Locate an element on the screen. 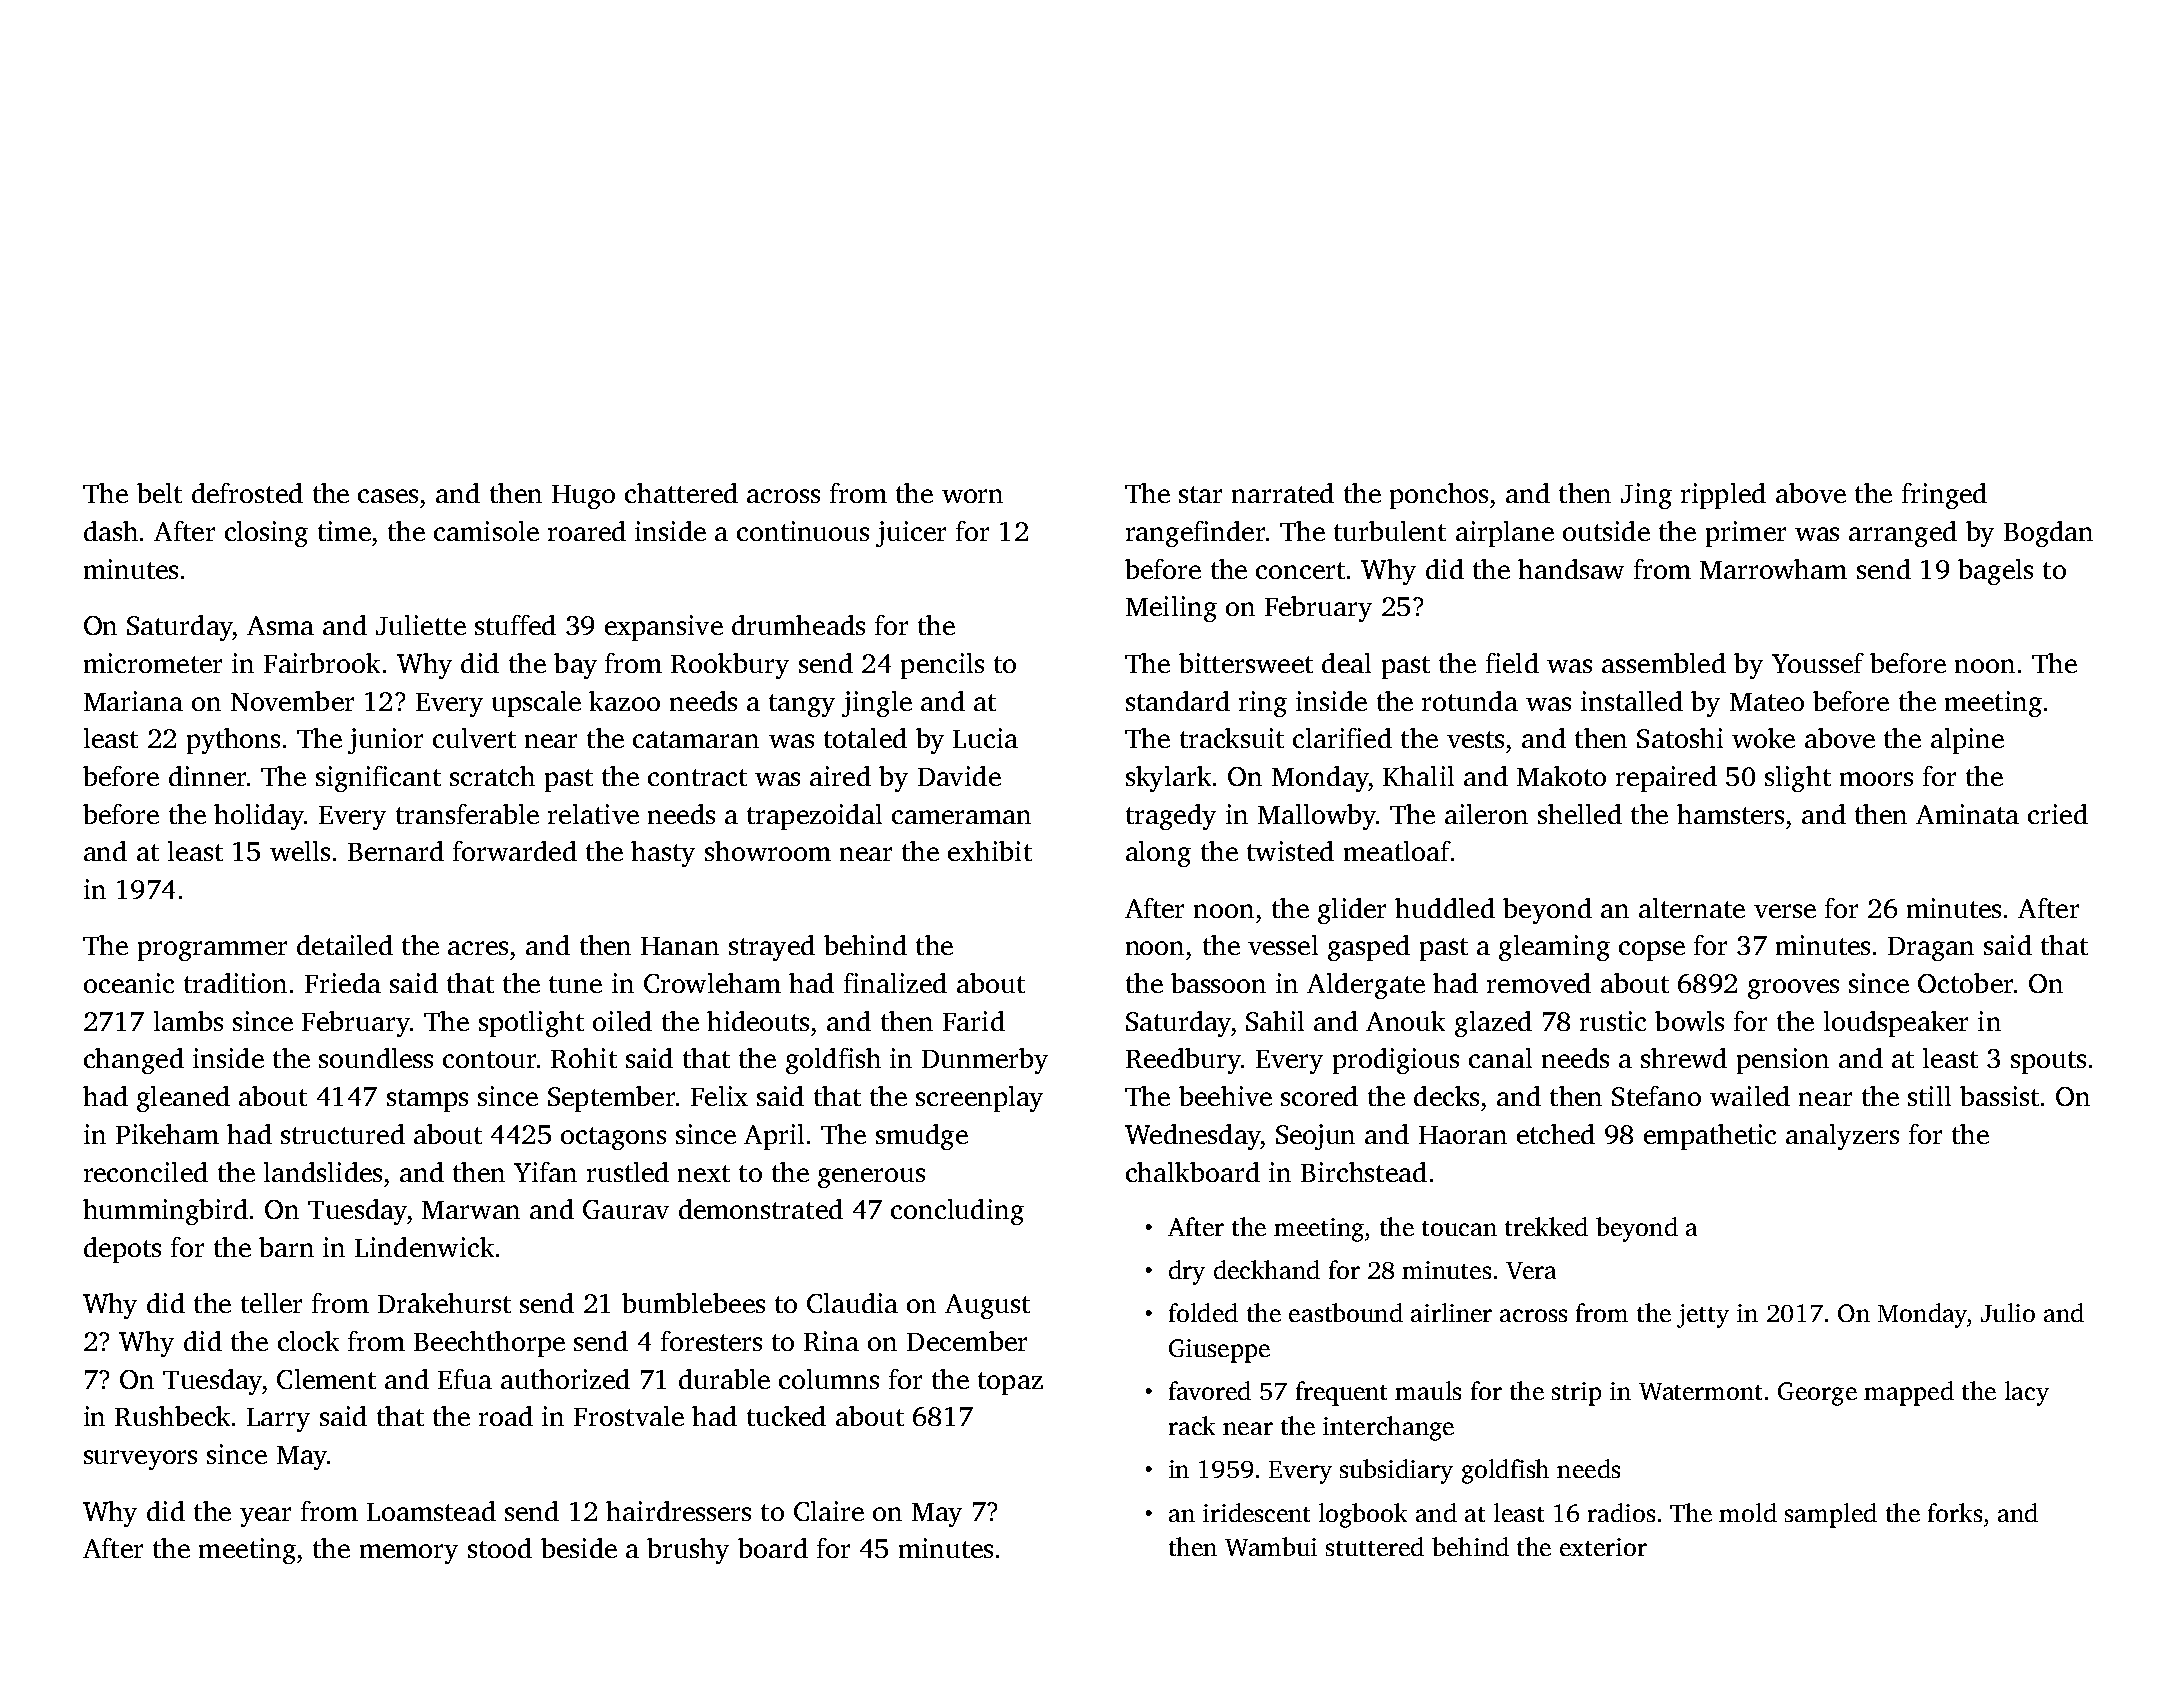 This screenshot has width=2178, height=1683. oceanic is located at coordinates (129, 983).
